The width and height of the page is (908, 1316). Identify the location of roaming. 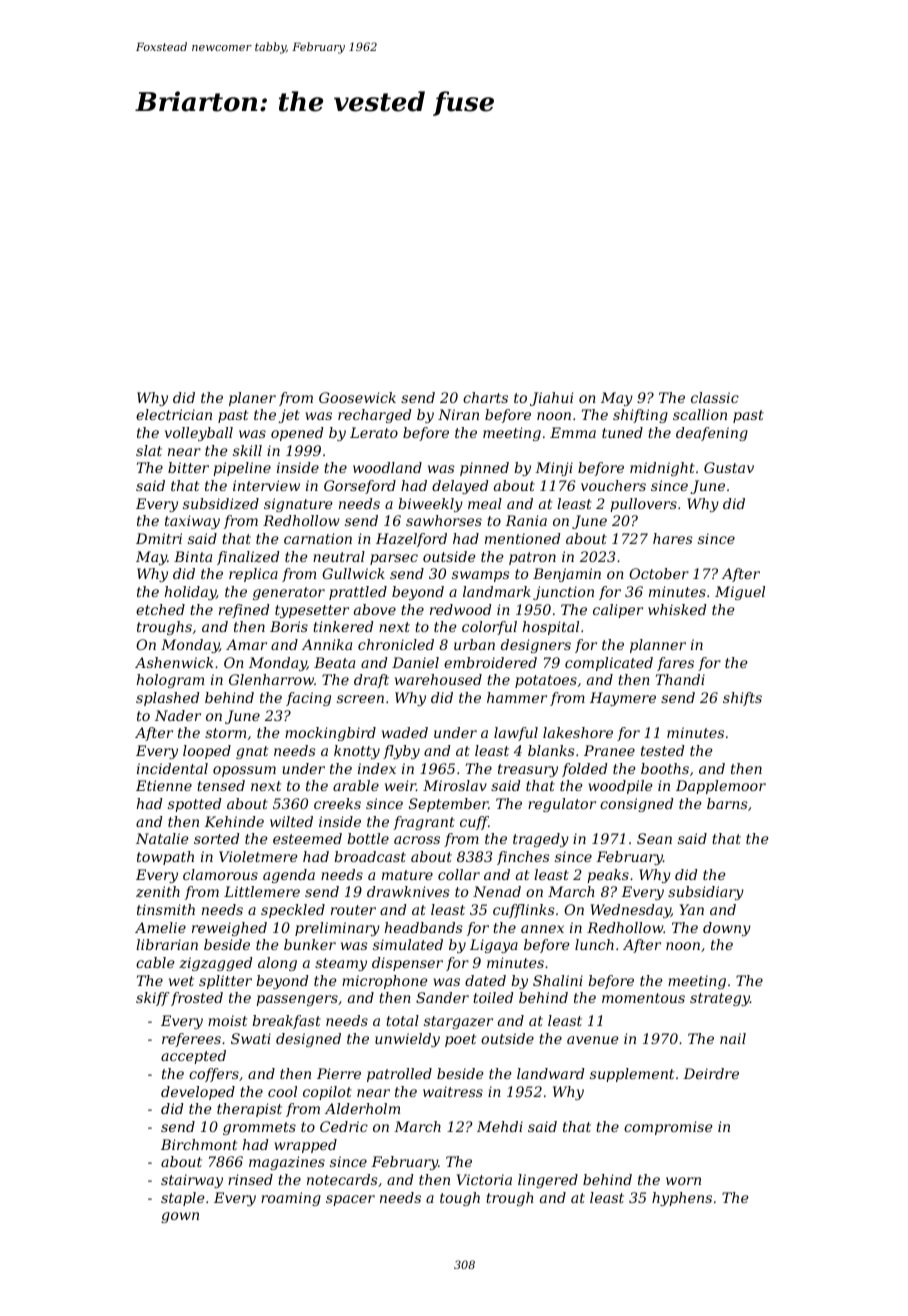
(291, 1199).
